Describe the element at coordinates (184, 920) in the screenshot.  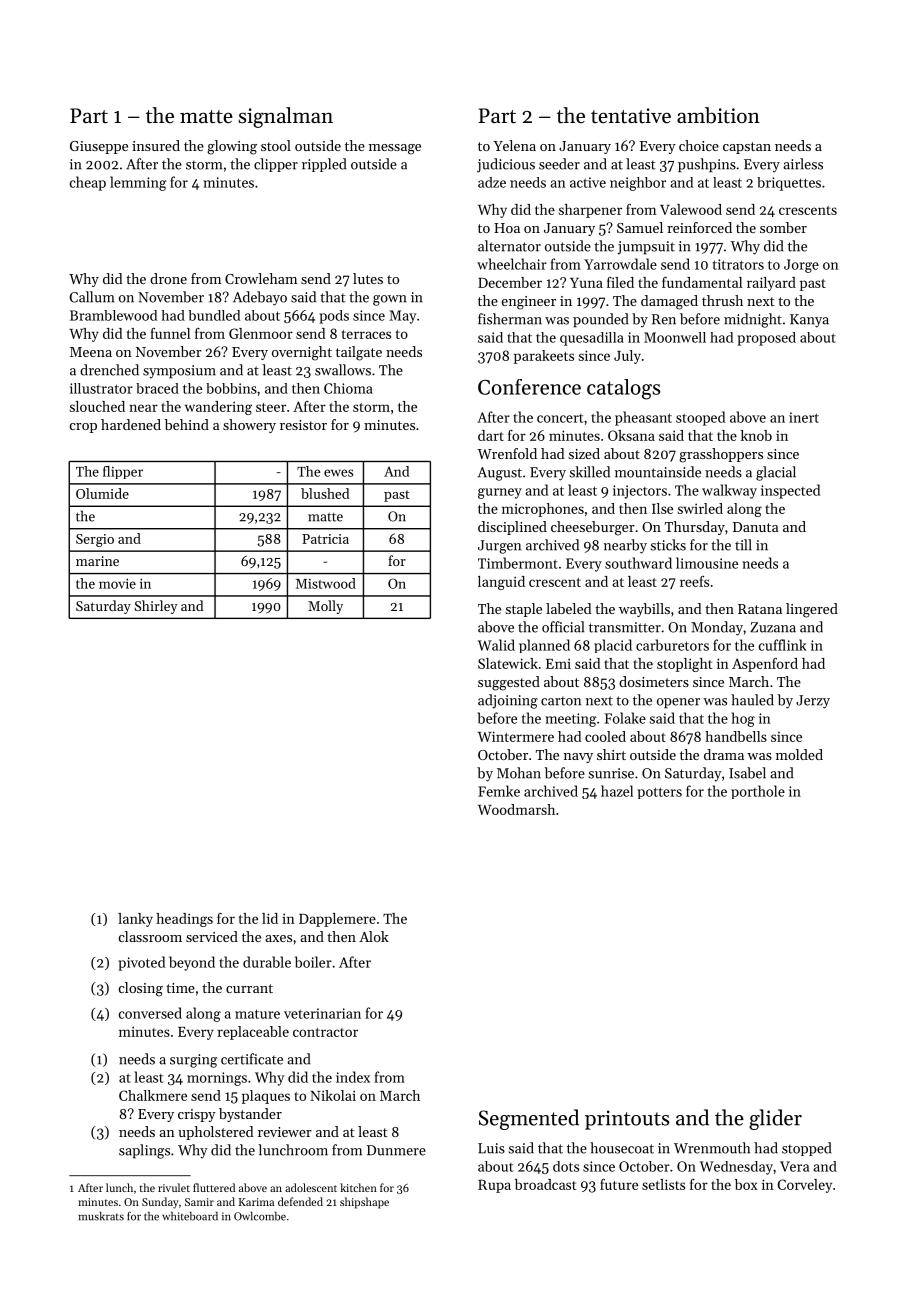
I see `headings` at that location.
